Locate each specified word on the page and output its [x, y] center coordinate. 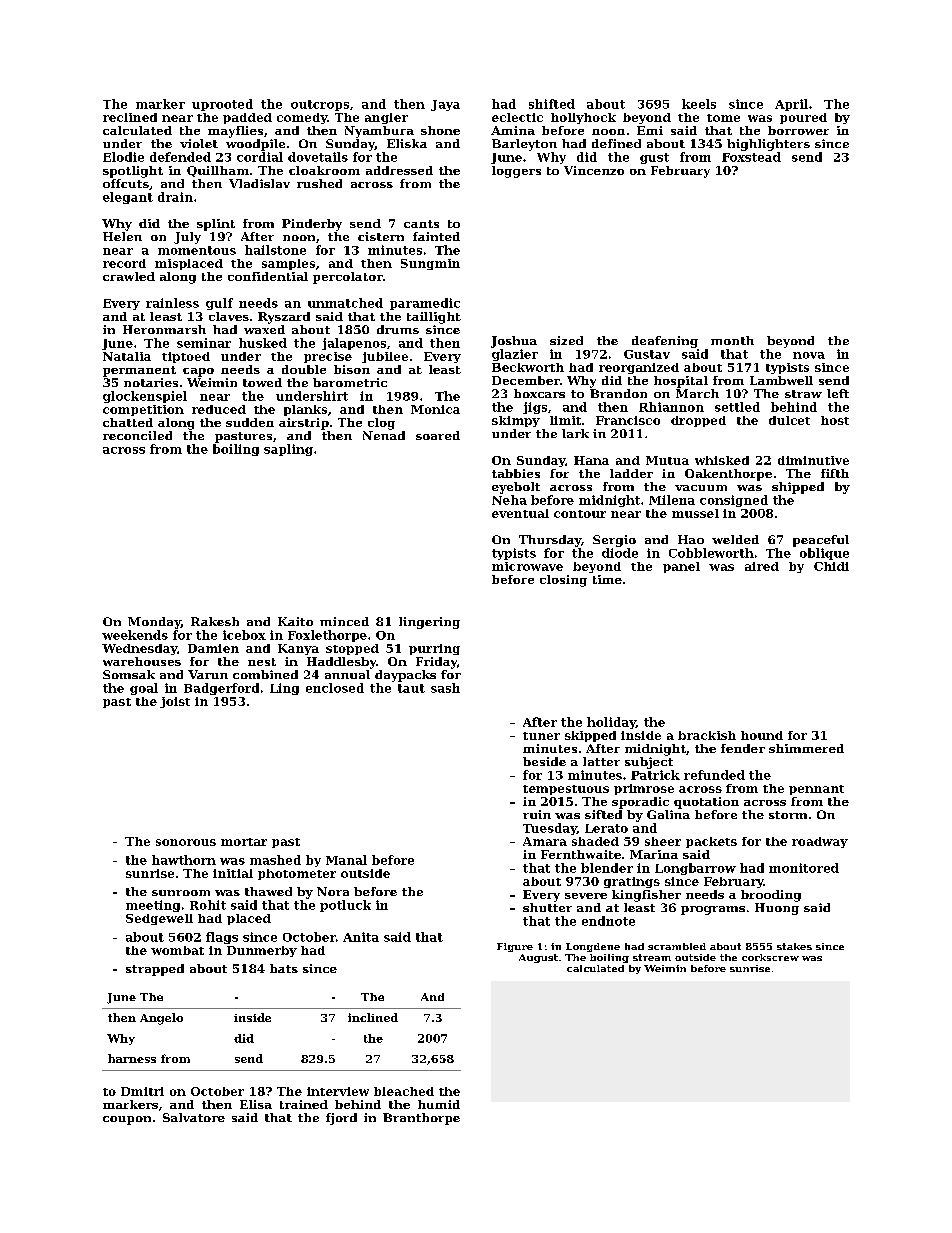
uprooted [222, 105]
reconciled [137, 435]
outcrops [320, 105]
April [791, 105]
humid [439, 1104]
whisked [722, 460]
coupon [127, 1120]
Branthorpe [421, 1119]
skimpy [516, 421]
